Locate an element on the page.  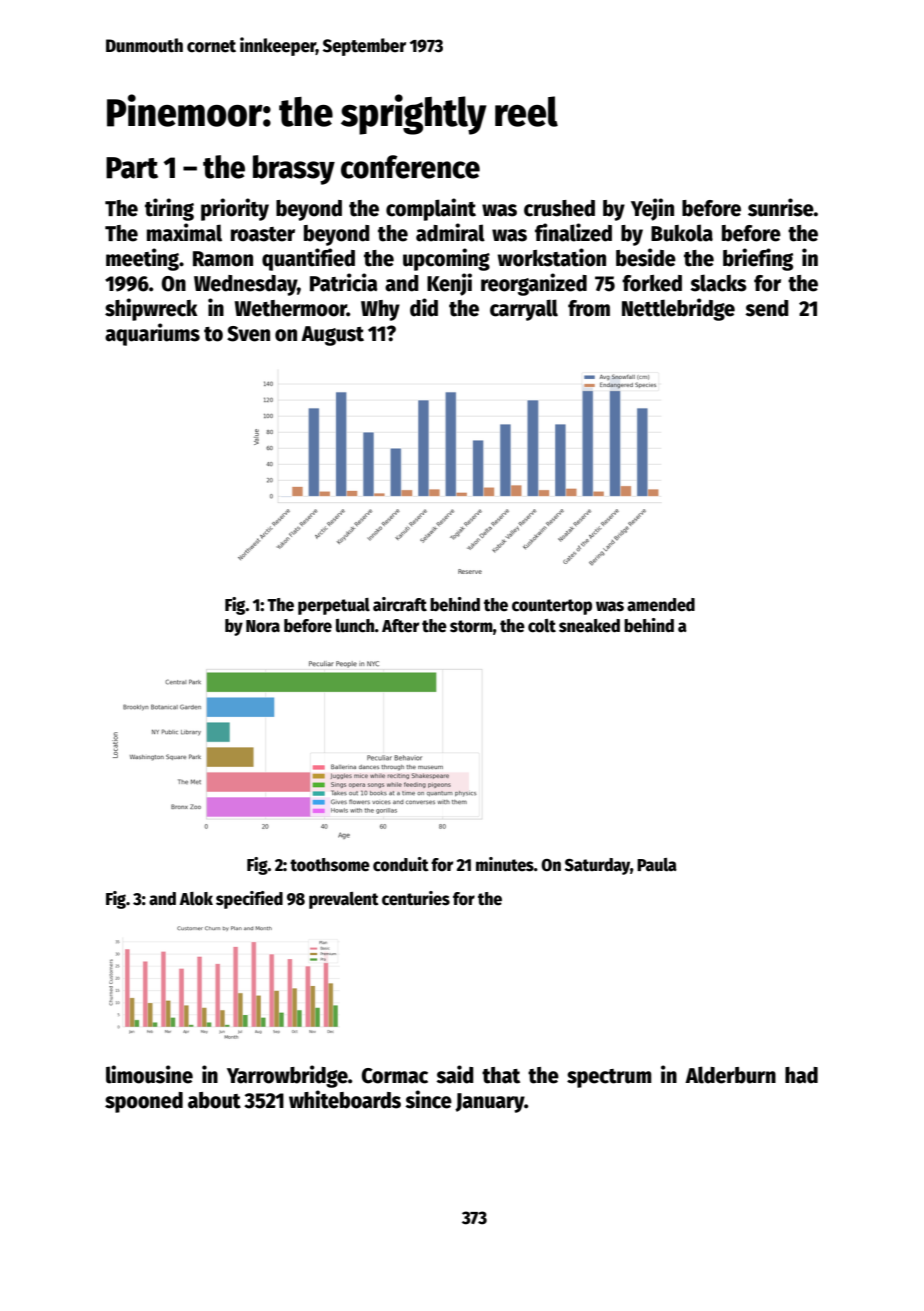
spooned is located at coordinates (144, 1102).
